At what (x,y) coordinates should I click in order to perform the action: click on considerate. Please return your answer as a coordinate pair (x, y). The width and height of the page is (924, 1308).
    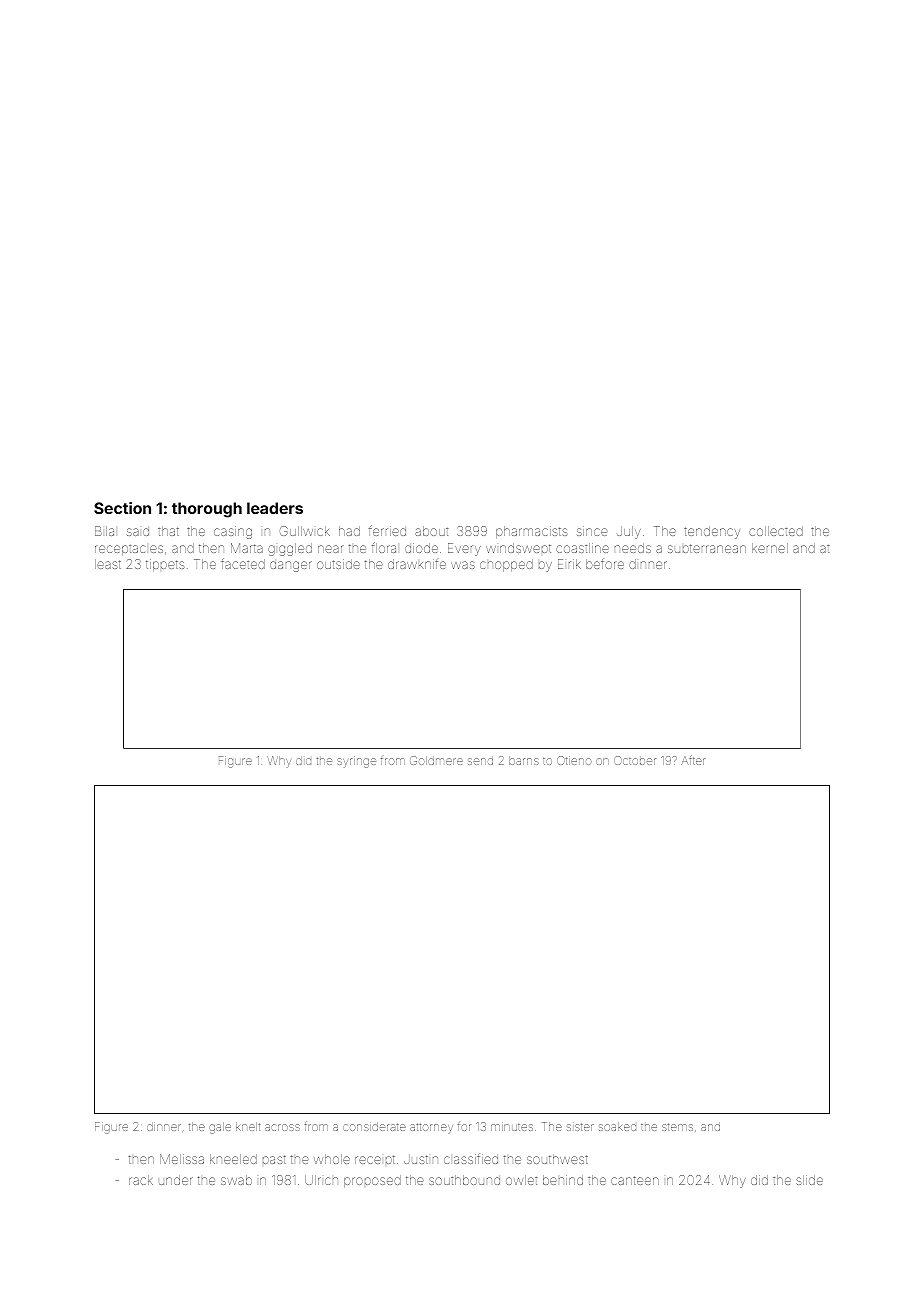
    Looking at the image, I should click on (374, 1127).
